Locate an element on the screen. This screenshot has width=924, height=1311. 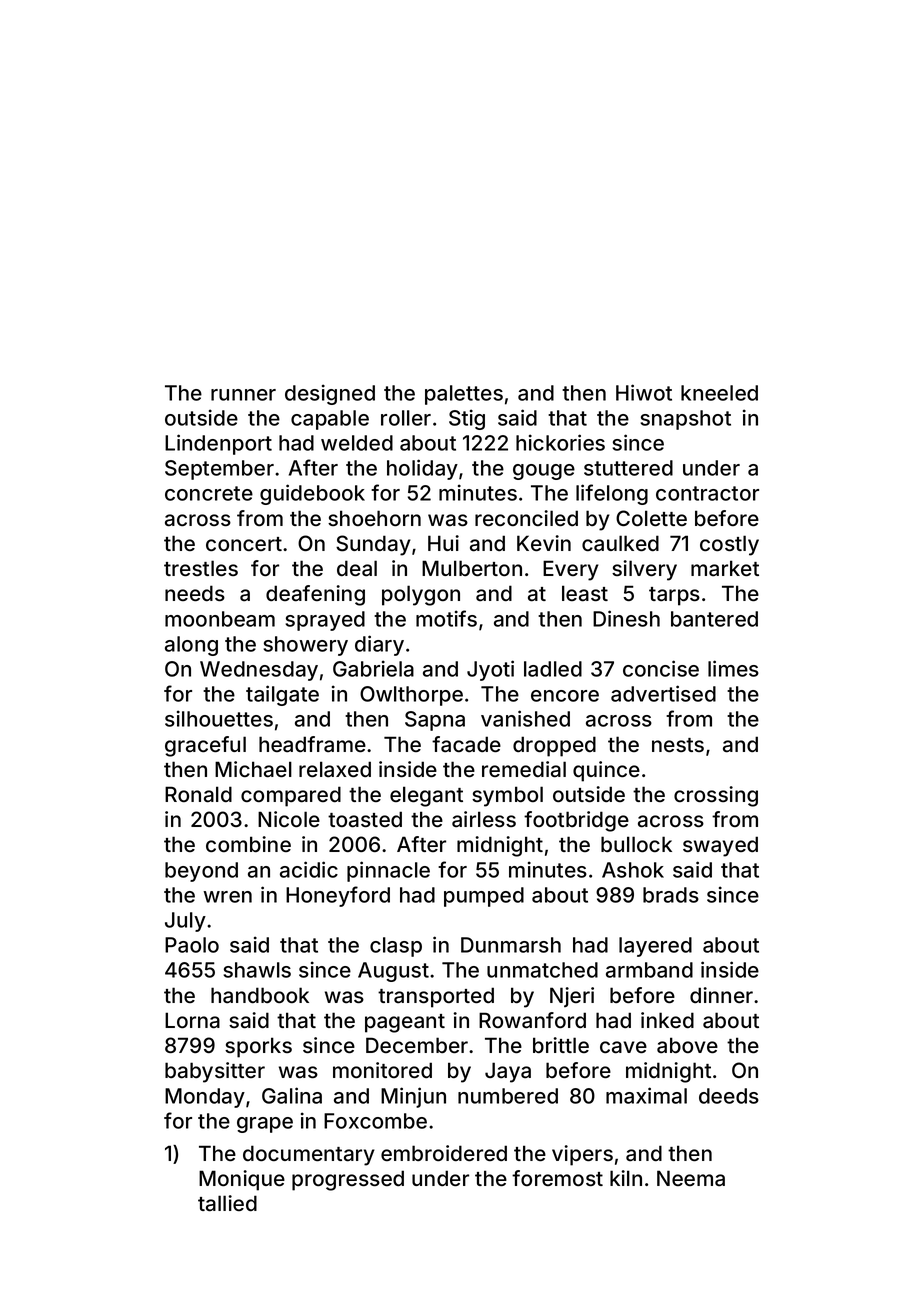
deeds is located at coordinates (729, 1096).
